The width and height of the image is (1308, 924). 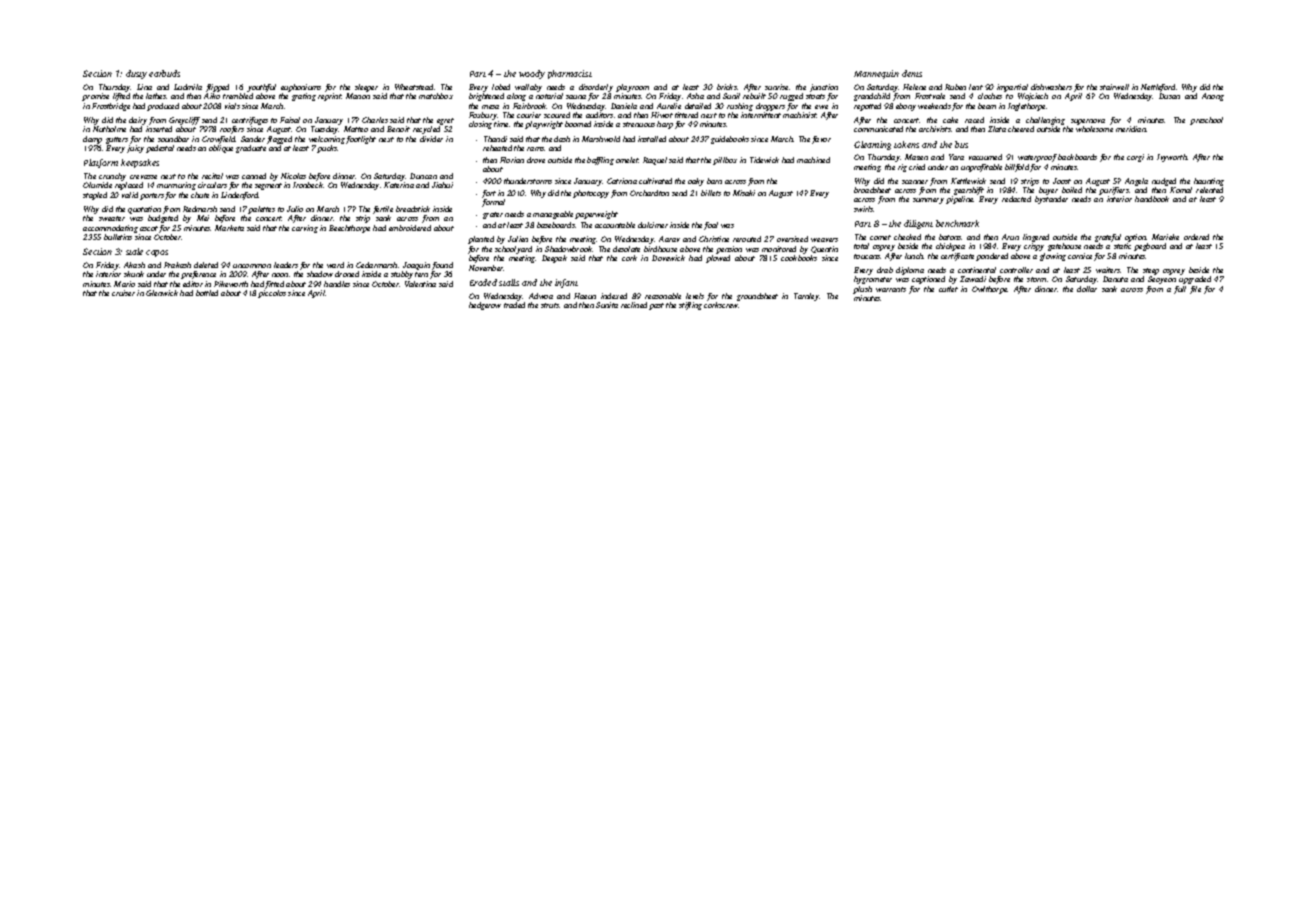 I want to click on Anong, so click(x=1213, y=97).
